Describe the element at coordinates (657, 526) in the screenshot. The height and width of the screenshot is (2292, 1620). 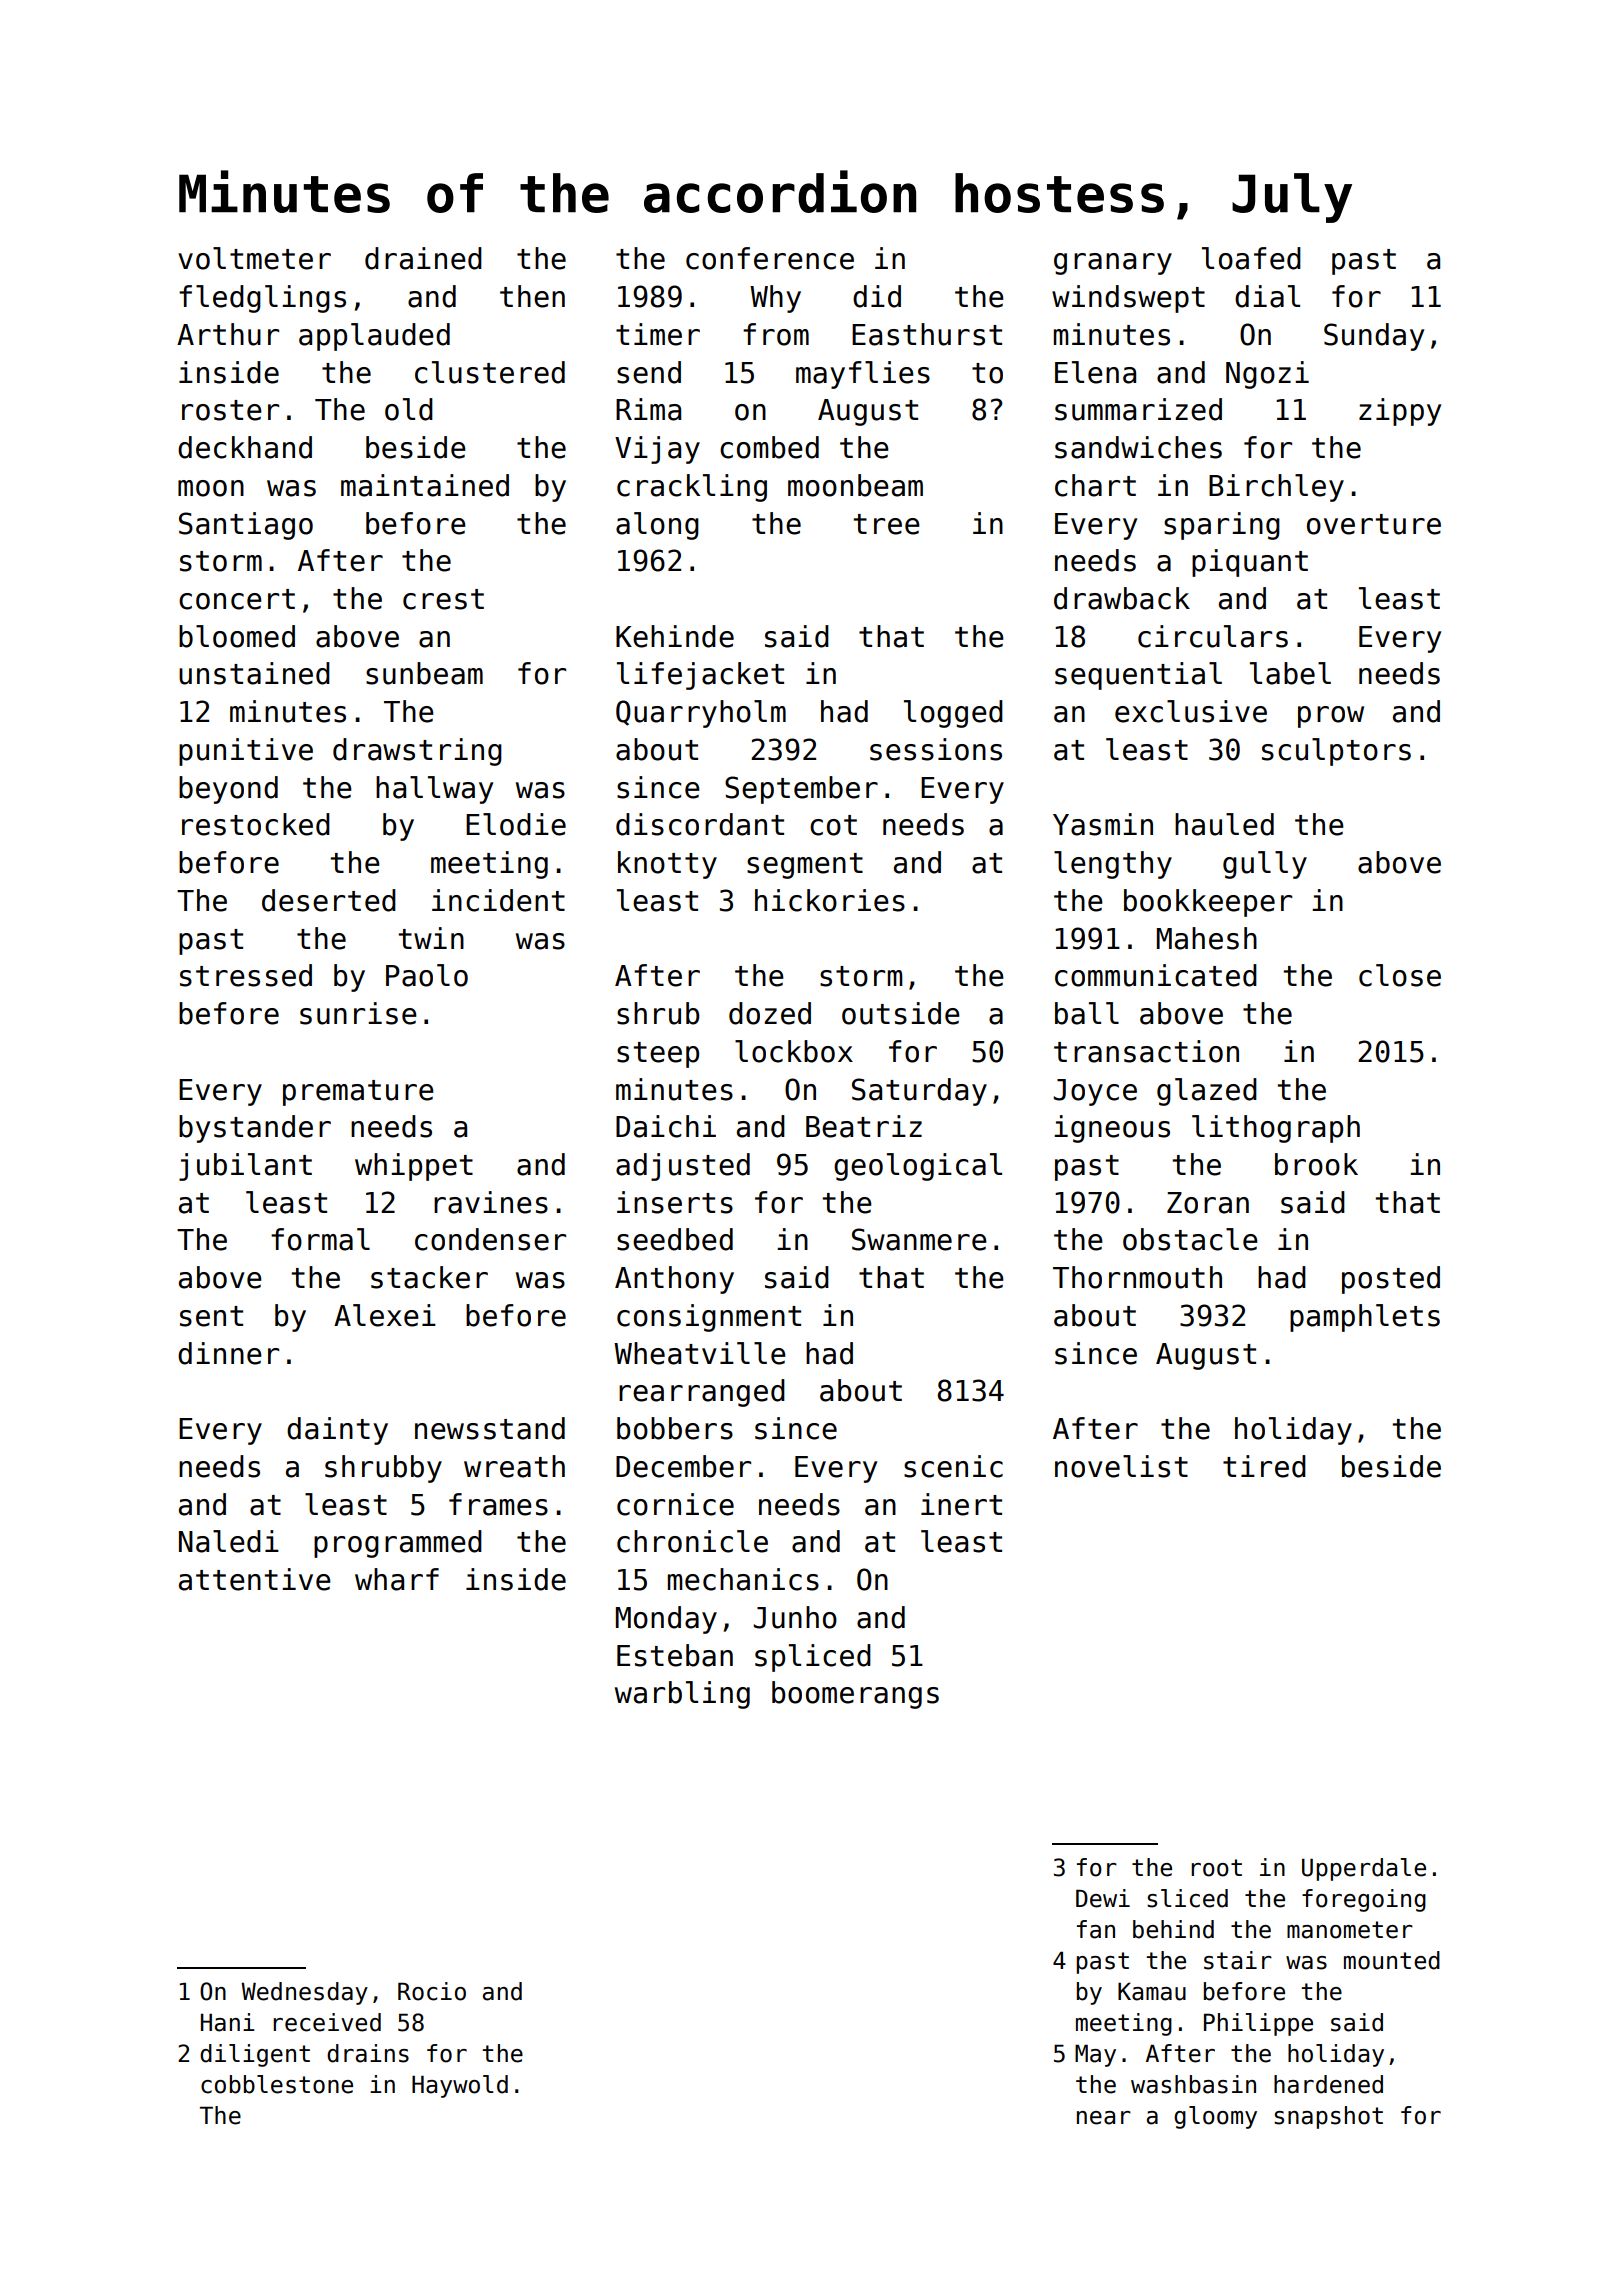
I see `along` at that location.
